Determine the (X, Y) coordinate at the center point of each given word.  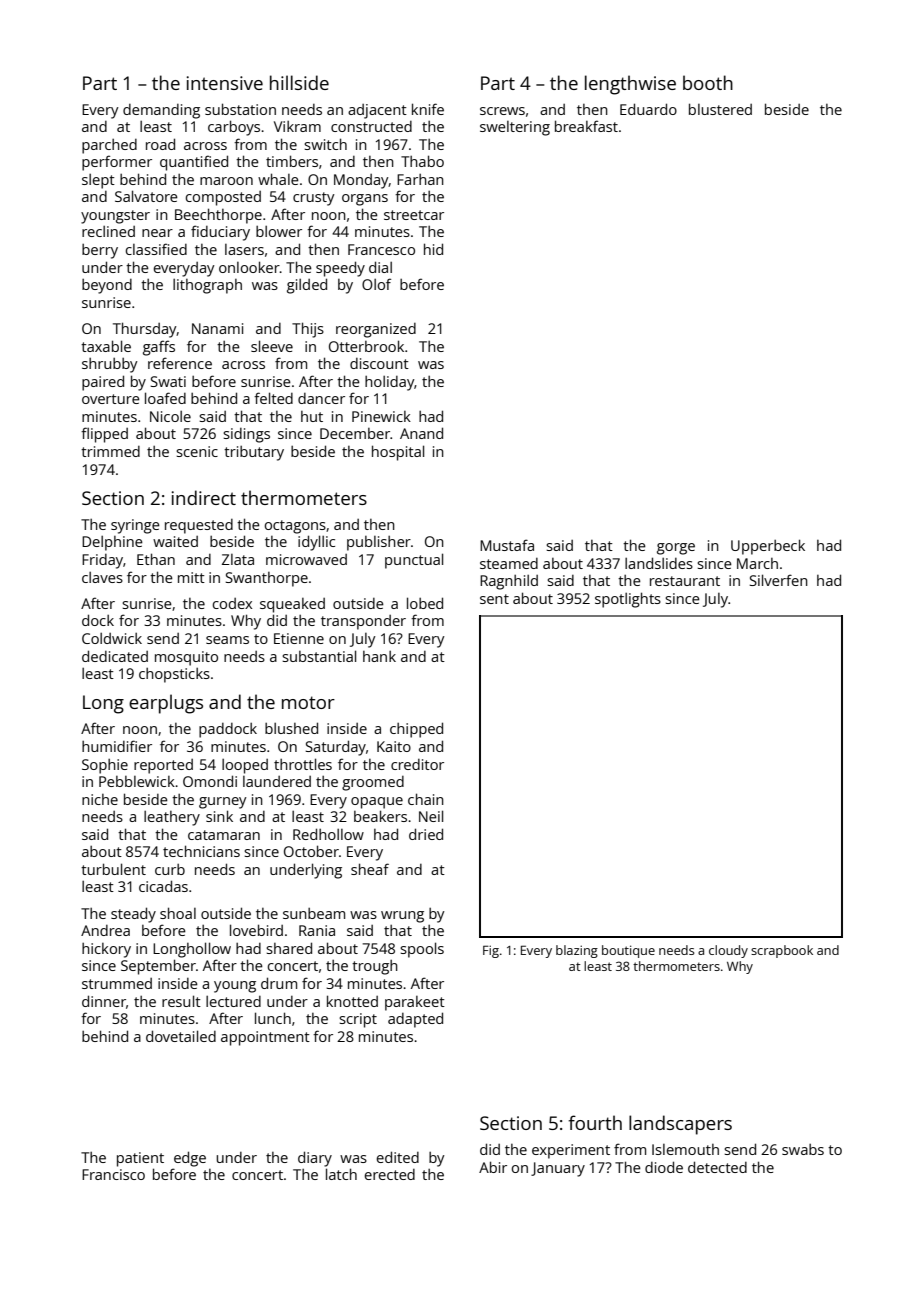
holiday (389, 383)
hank (379, 656)
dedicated (115, 656)
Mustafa (507, 545)
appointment (265, 1038)
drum (279, 983)
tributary (254, 453)
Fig (491, 951)
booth (708, 82)
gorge (676, 549)
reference (180, 363)
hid (433, 249)
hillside (299, 82)
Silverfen (779, 580)
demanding (161, 111)
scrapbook (782, 951)
